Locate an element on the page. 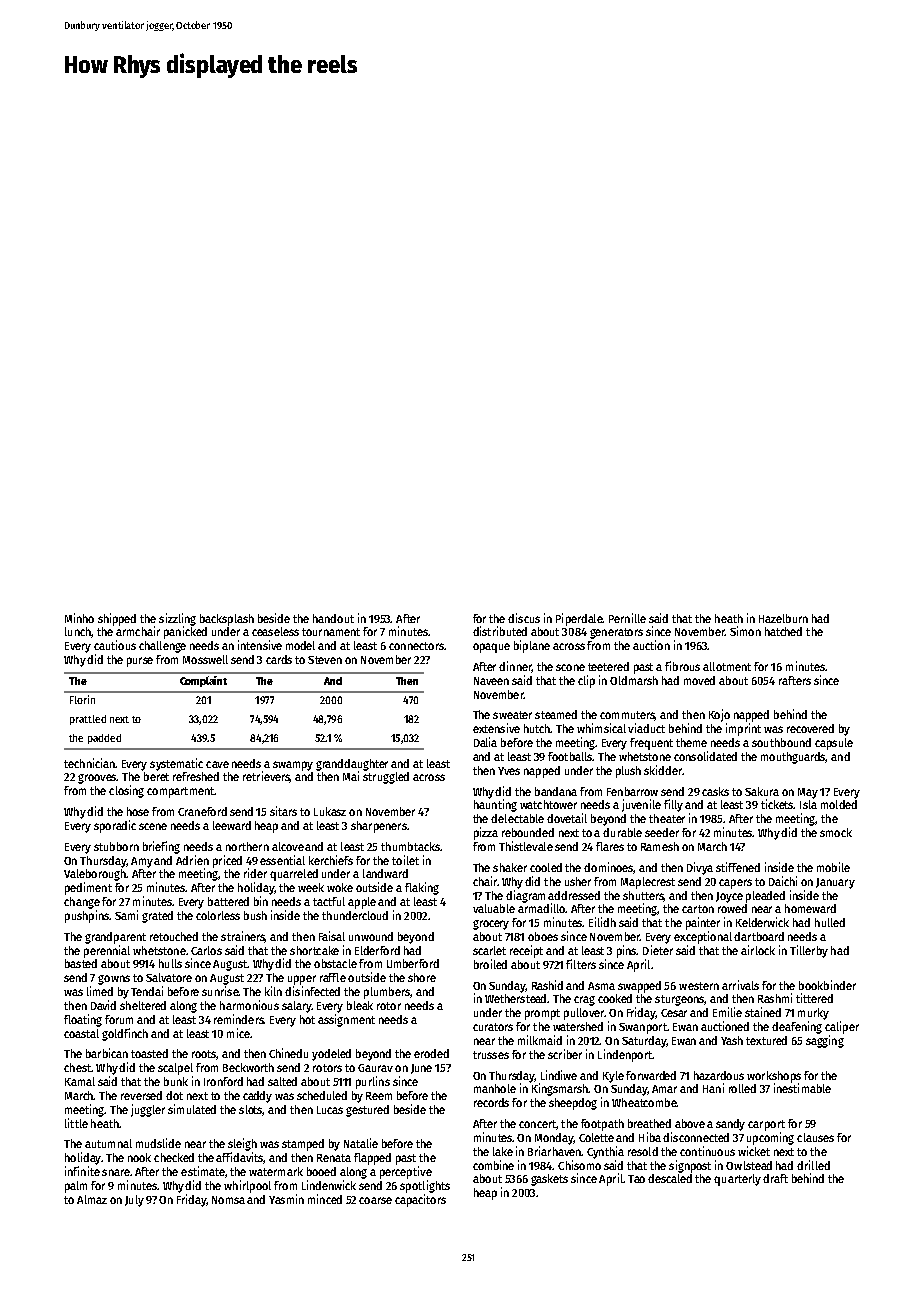 This image has height=1308, width=924. scone is located at coordinates (570, 667).
